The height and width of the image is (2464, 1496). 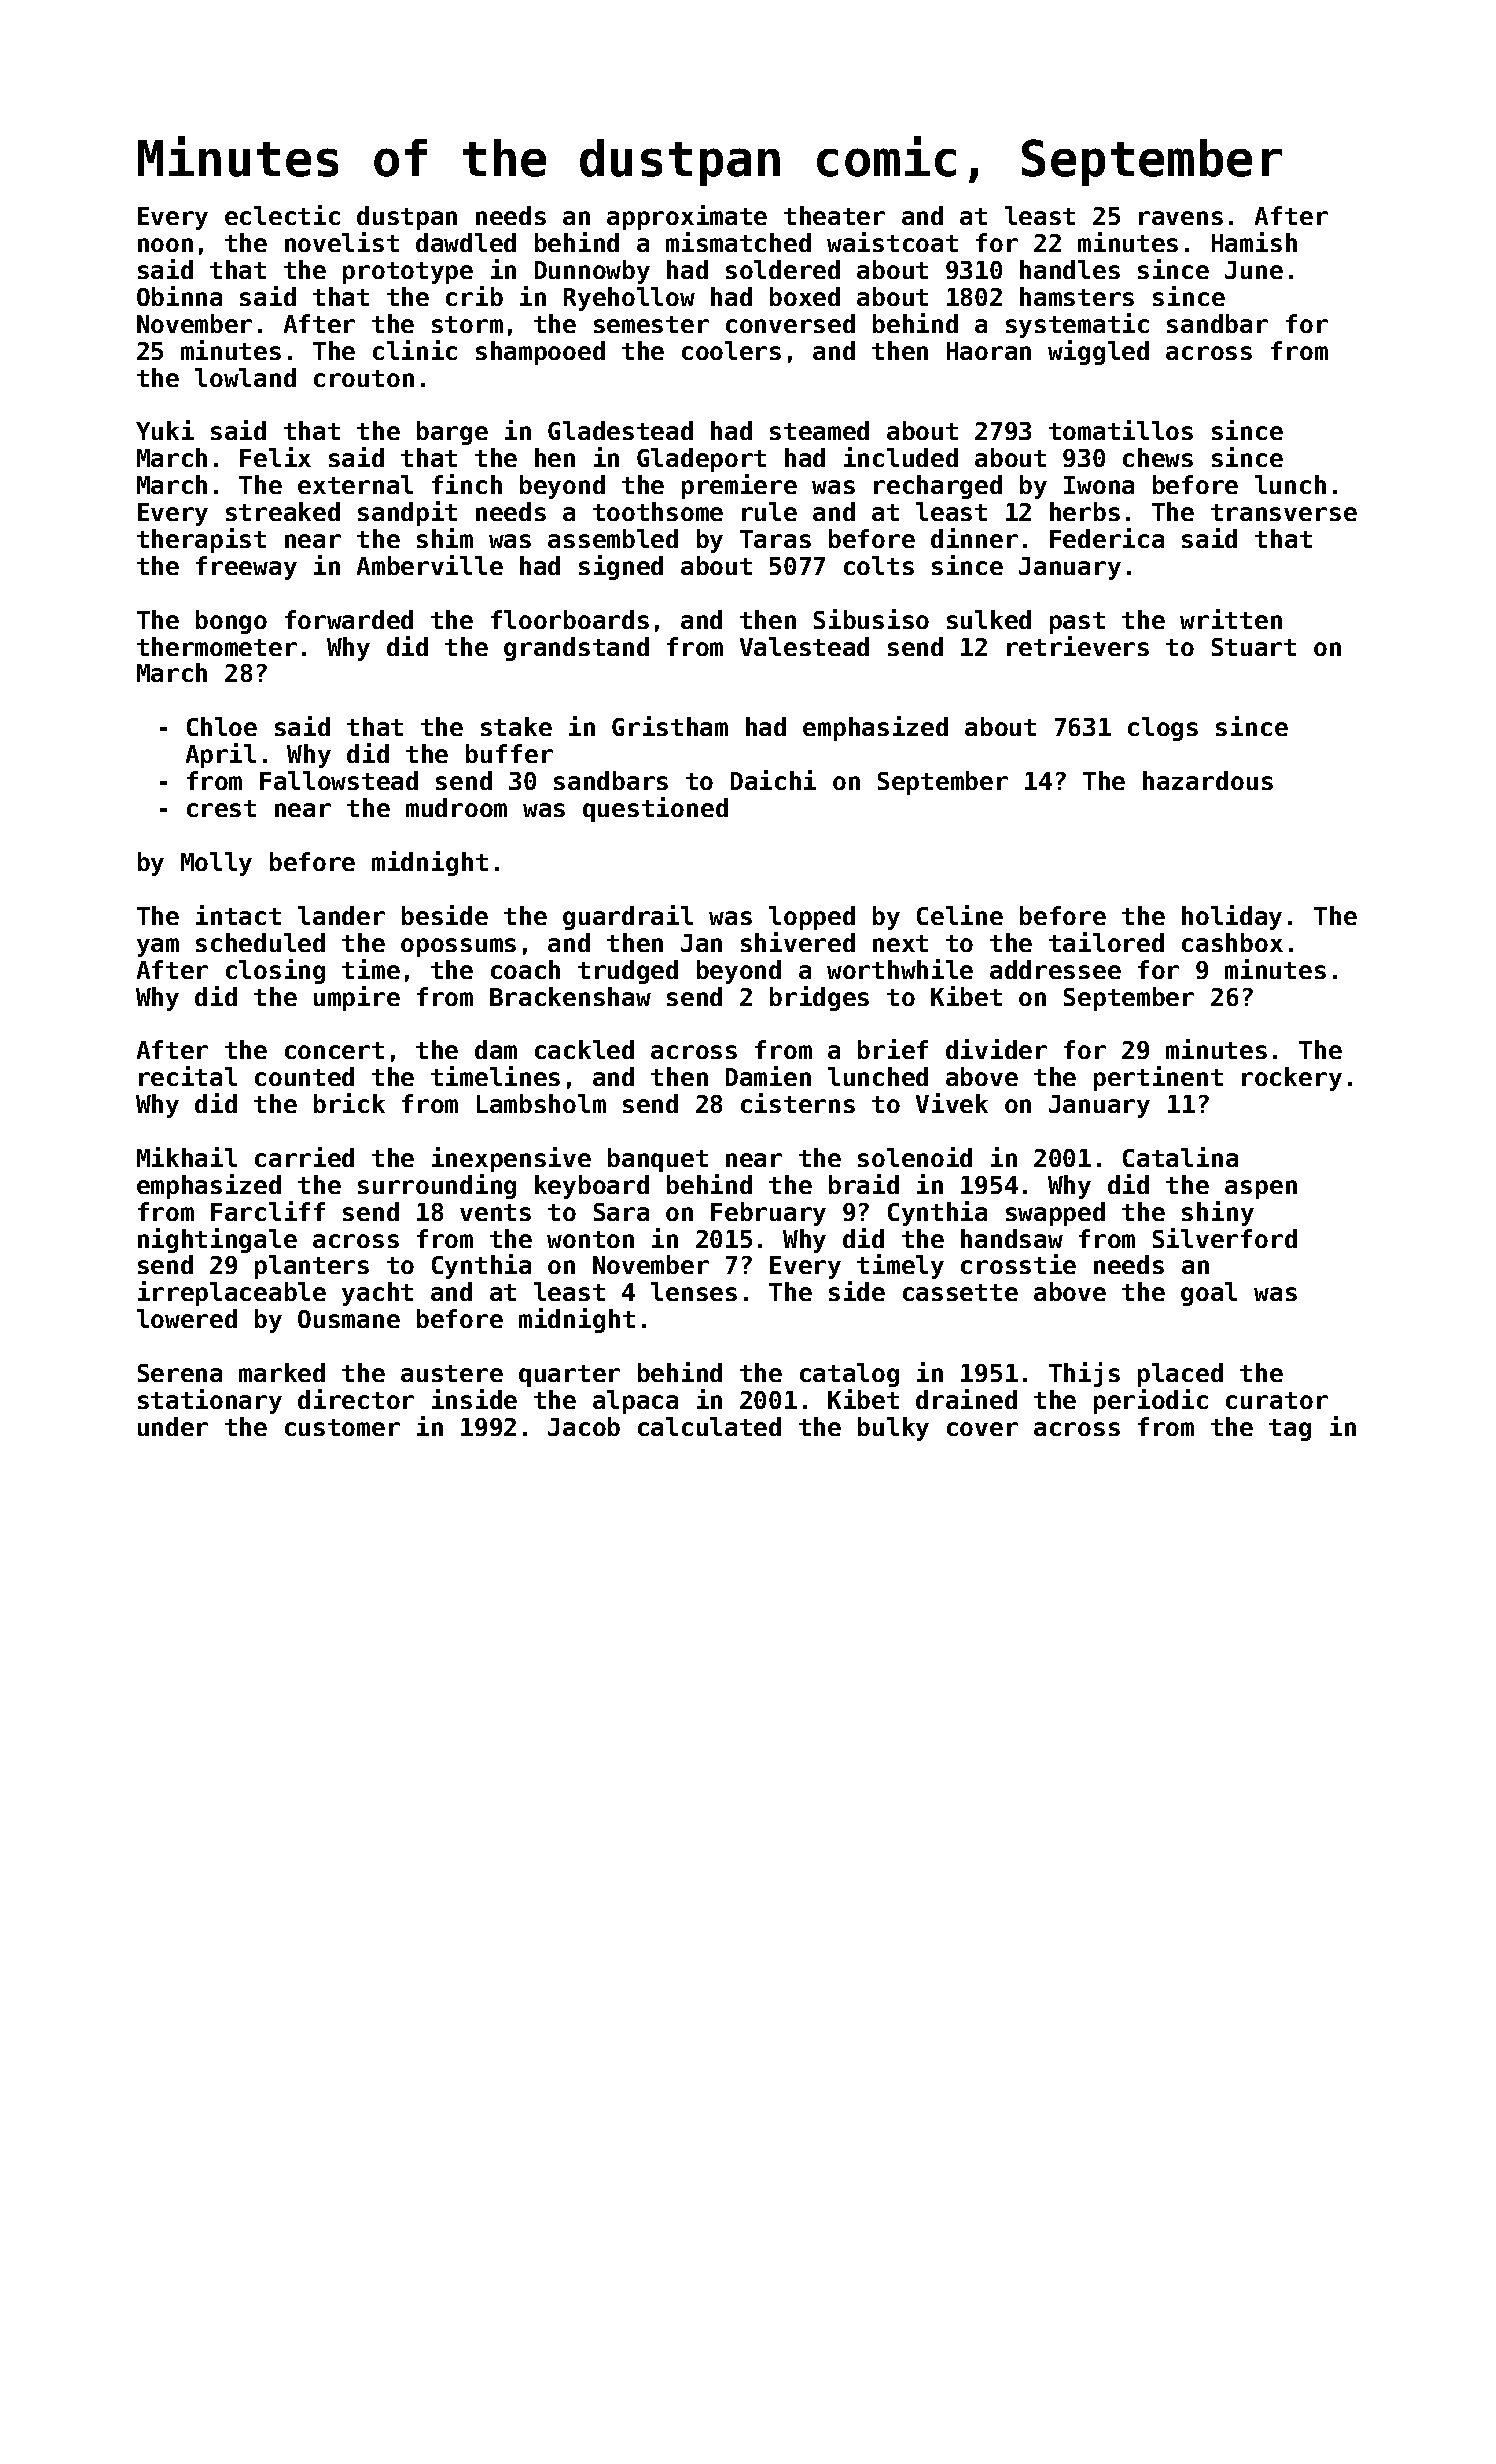 I want to click on lopped, so click(x=812, y=918).
